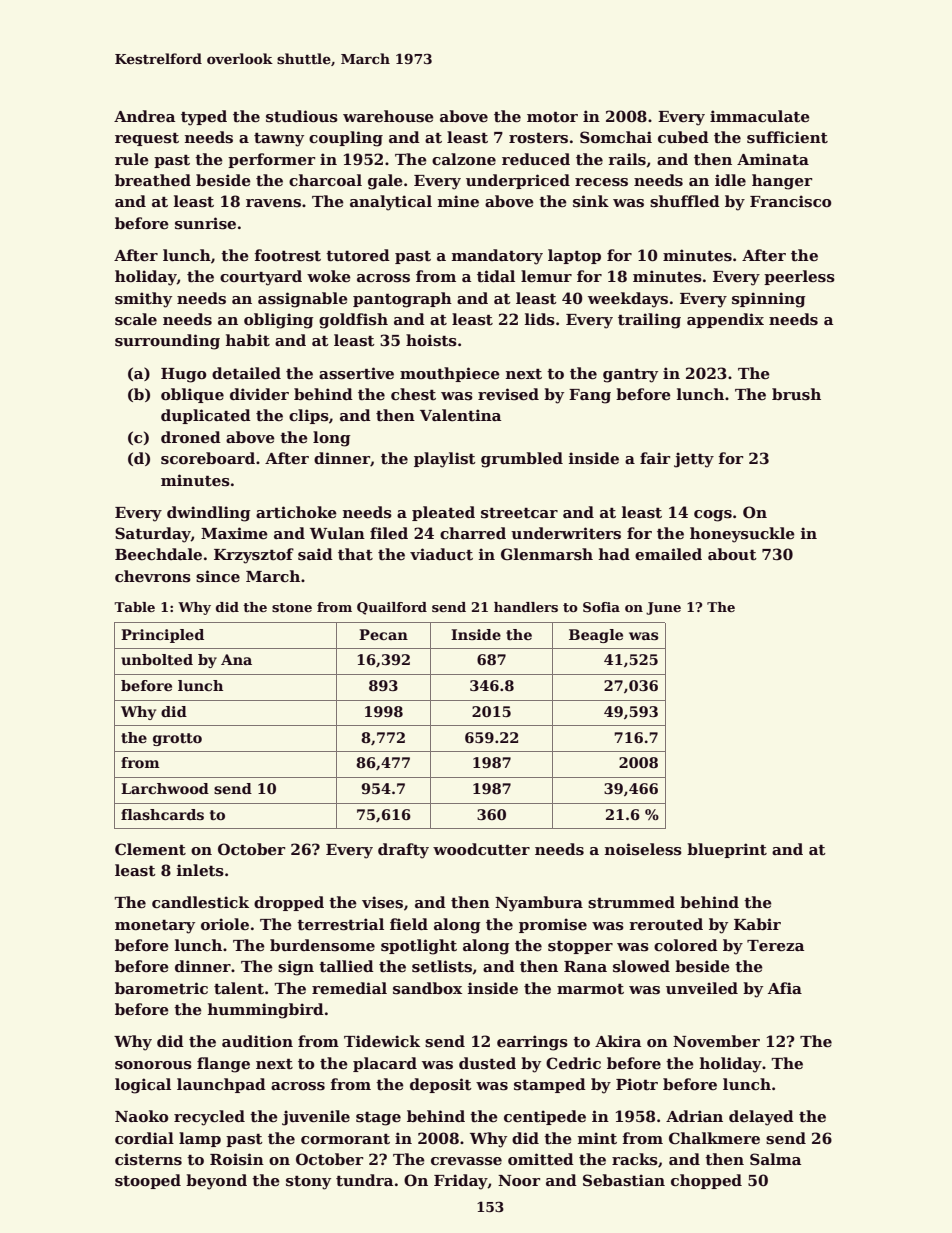  What do you see at coordinates (388, 116) in the screenshot?
I see `warehouse` at bounding box center [388, 116].
